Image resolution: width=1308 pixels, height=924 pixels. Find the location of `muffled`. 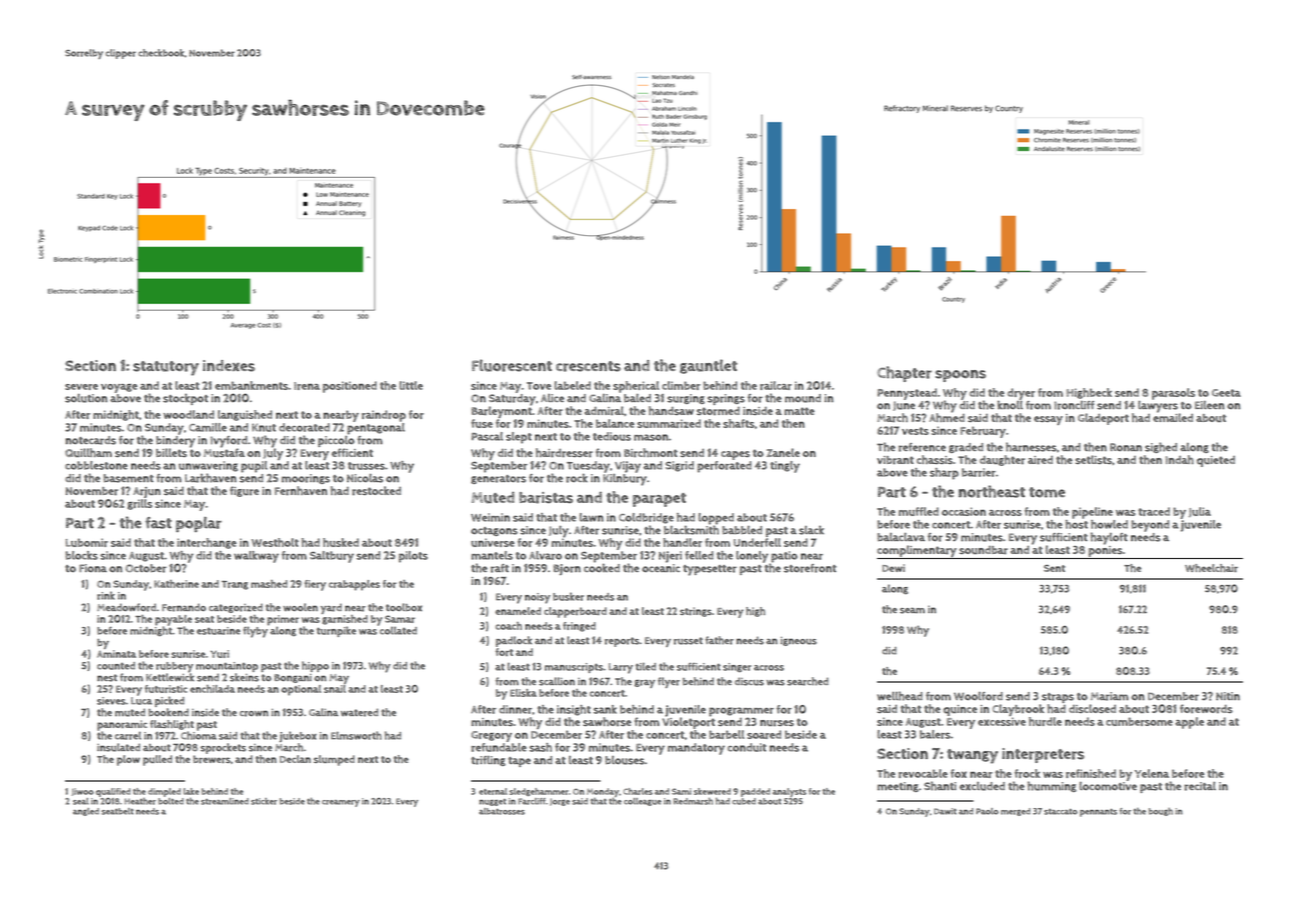

muffled is located at coordinates (919, 511).
